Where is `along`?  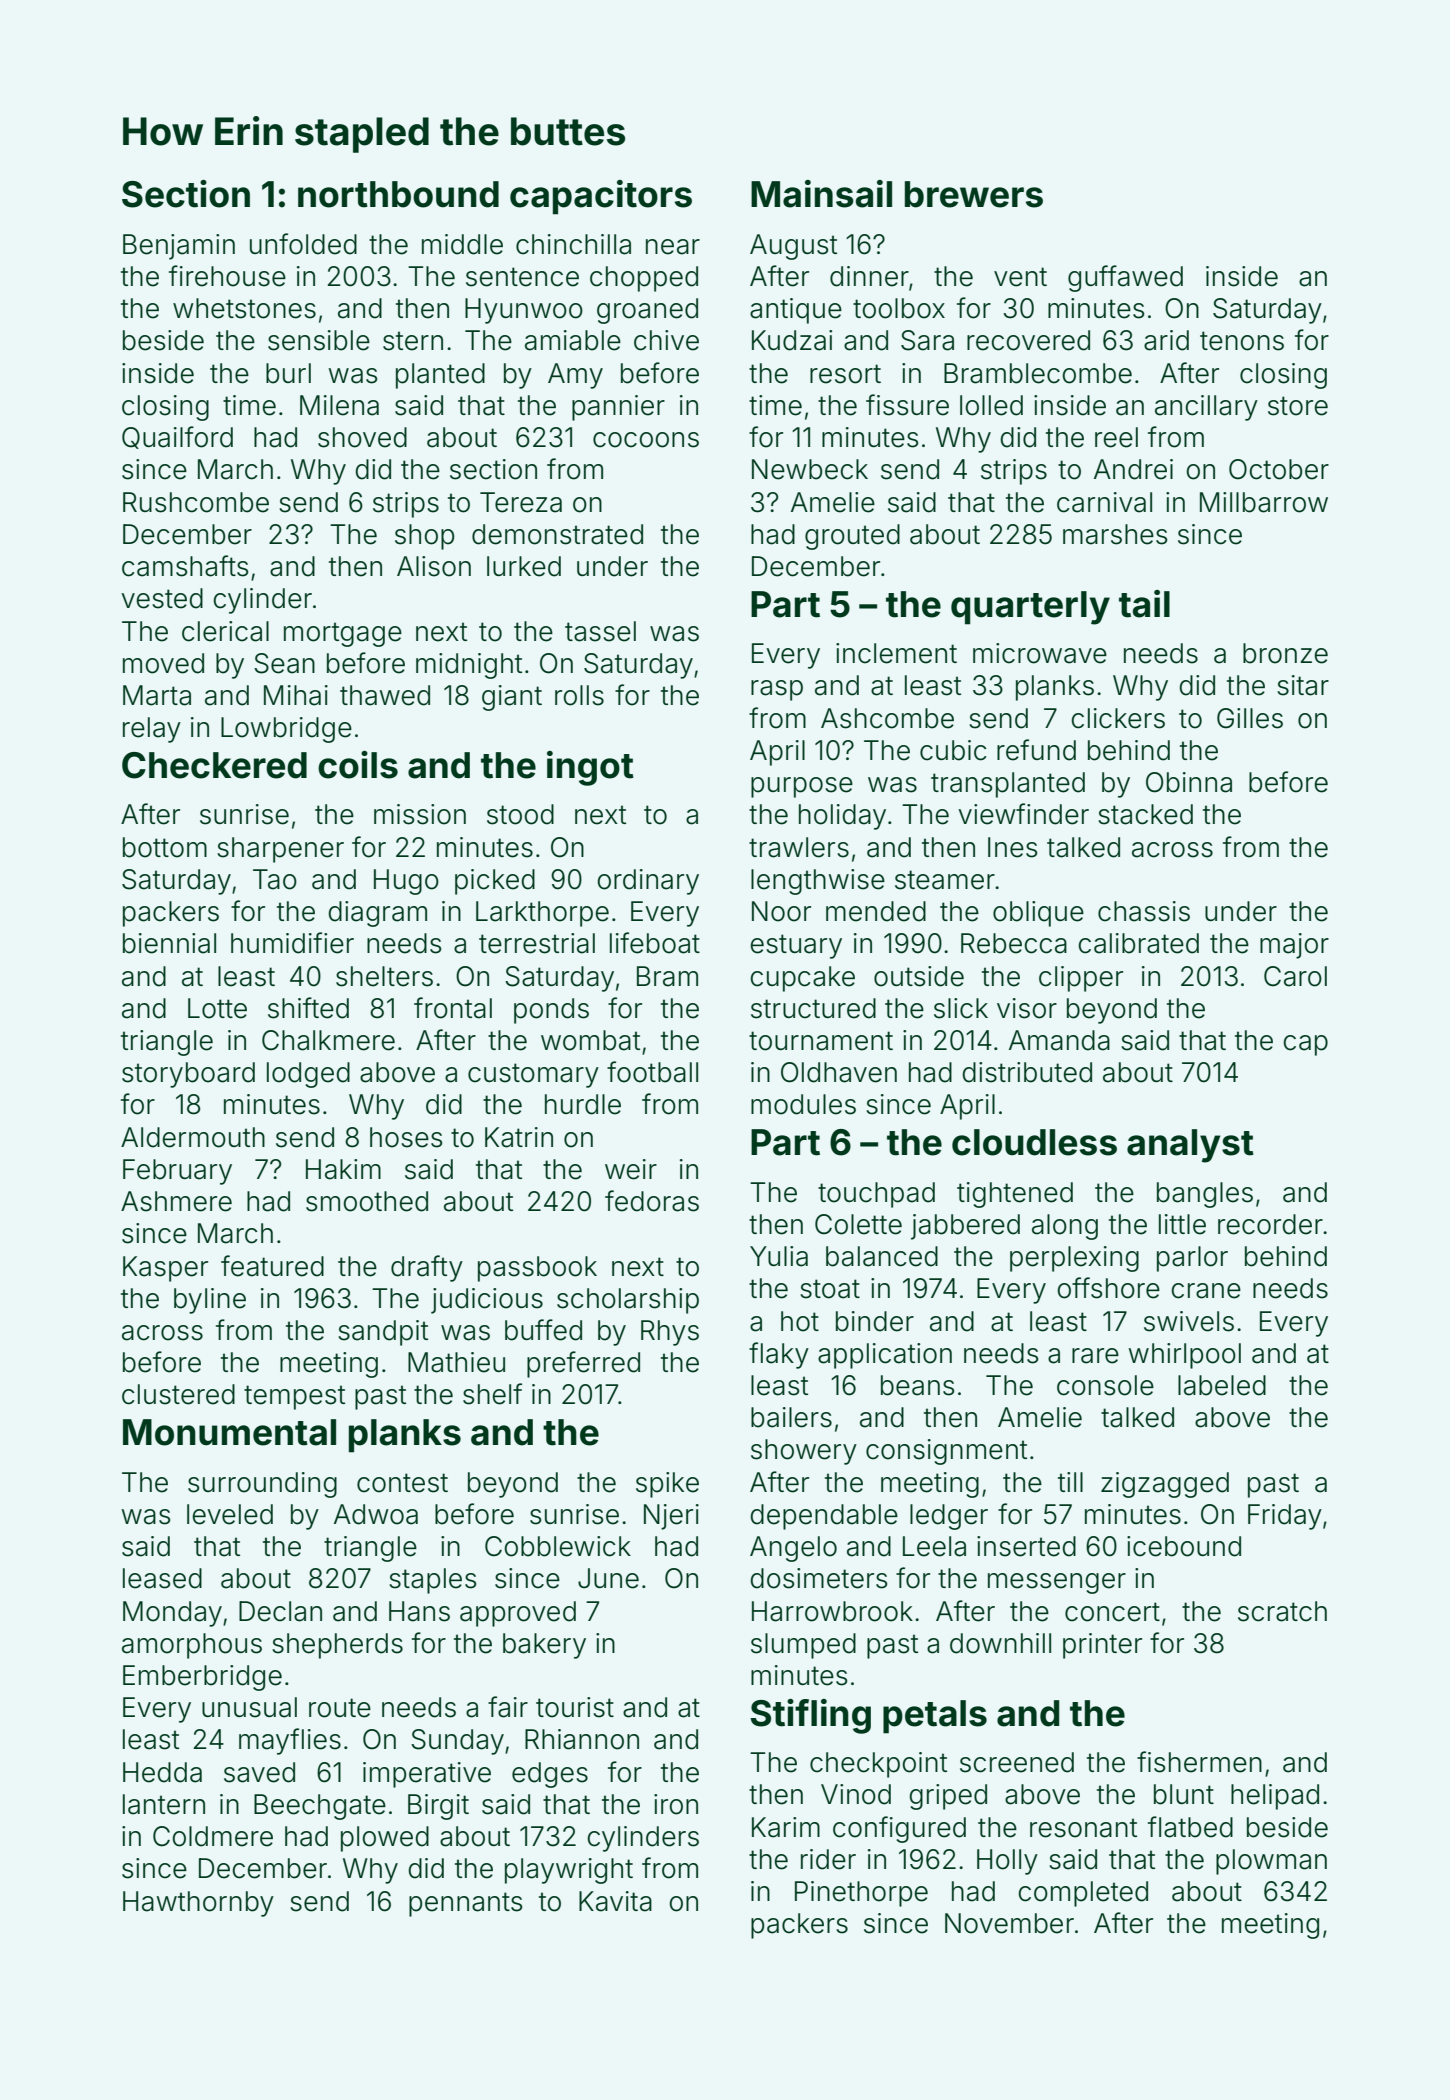
along is located at coordinates (1065, 1227).
